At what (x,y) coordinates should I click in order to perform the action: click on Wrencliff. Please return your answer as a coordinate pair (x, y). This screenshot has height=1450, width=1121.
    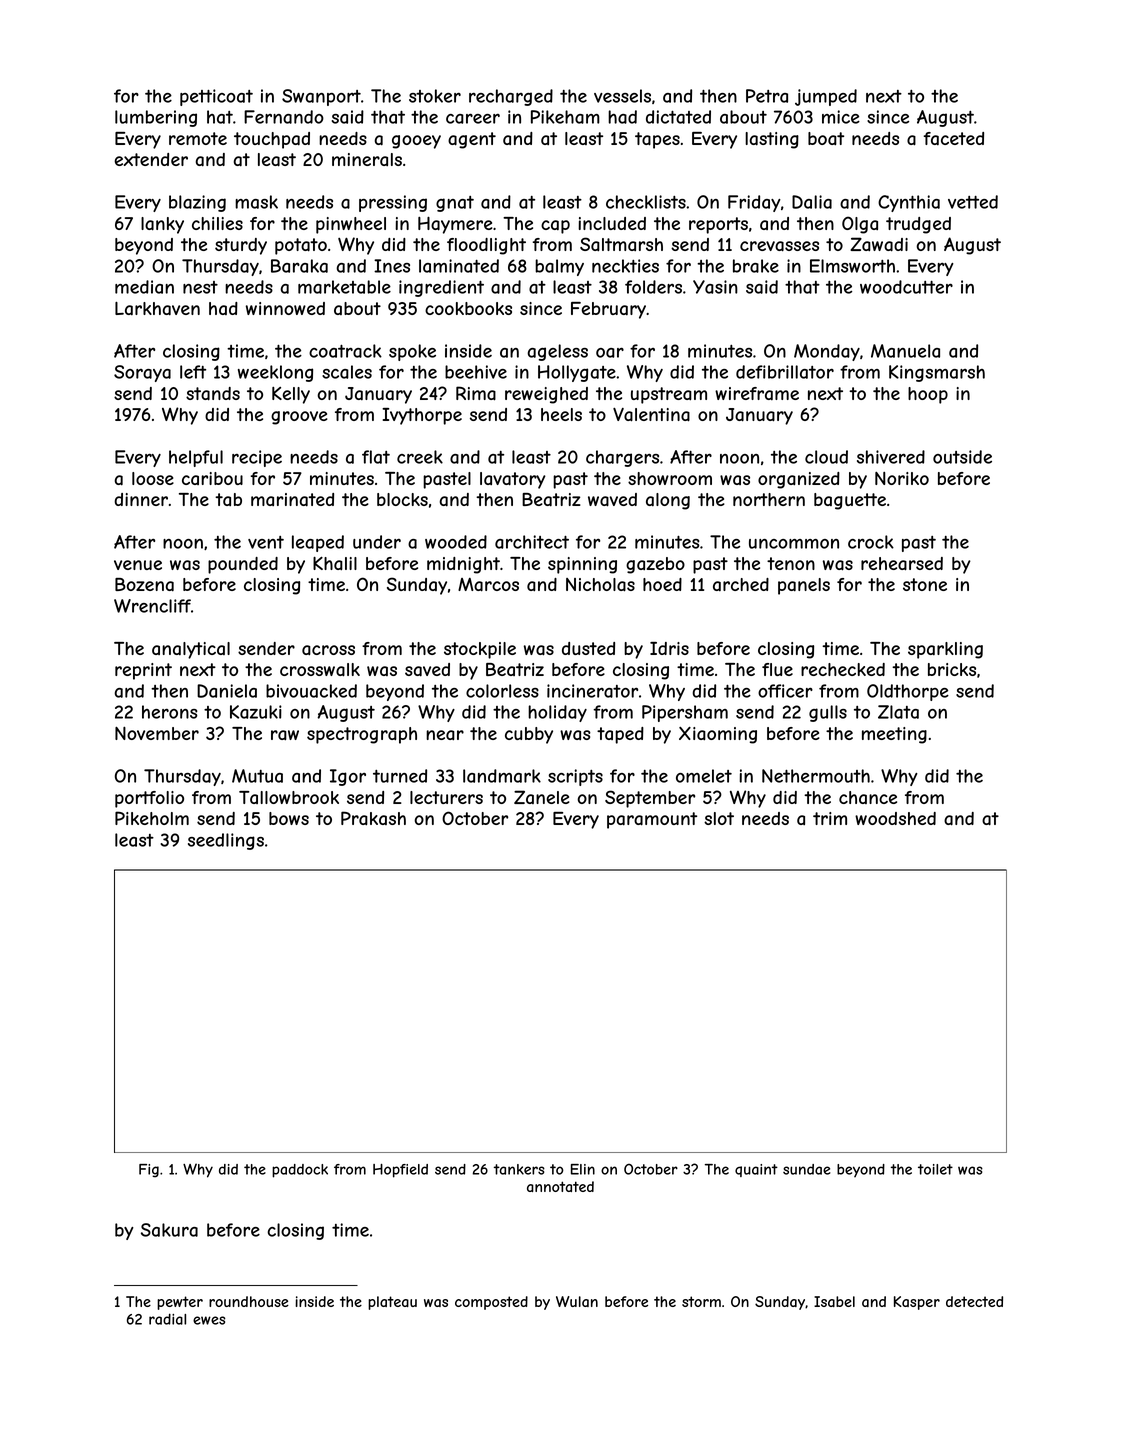
    Looking at the image, I should click on (152, 606).
